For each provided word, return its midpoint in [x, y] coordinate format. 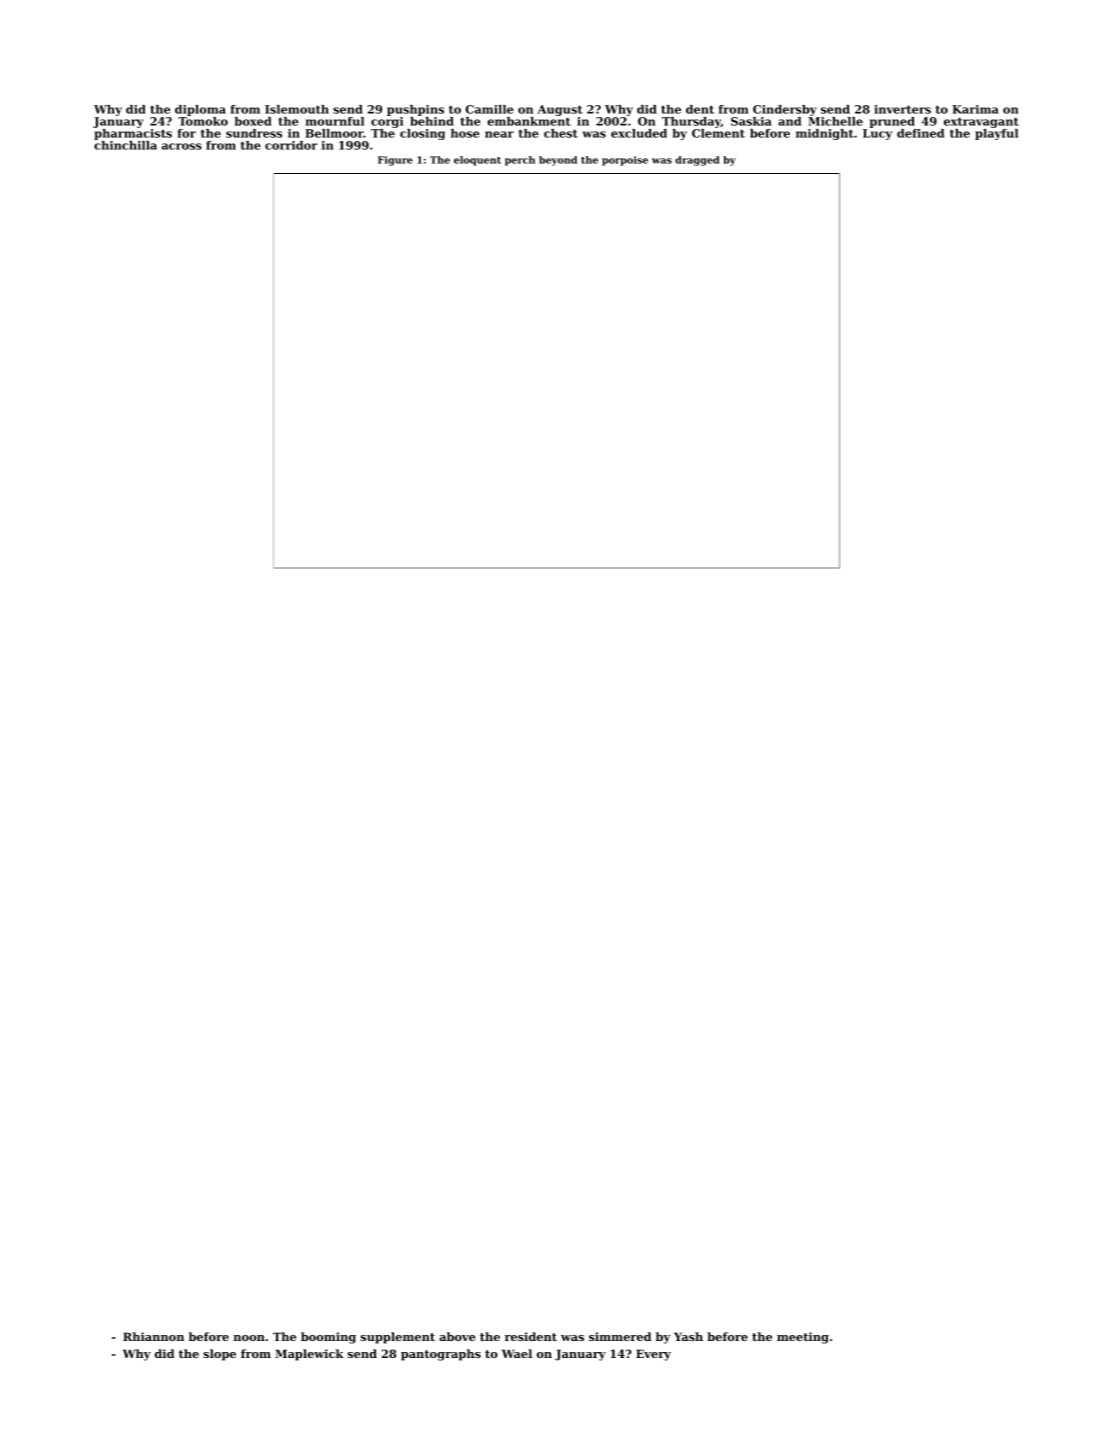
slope [219, 1355]
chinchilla [125, 145]
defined [920, 133]
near [499, 134]
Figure [395, 161]
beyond [558, 161]
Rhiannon [153, 1336]
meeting [803, 1338]
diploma [200, 110]
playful [996, 134]
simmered [620, 1336]
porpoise [625, 161]
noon [249, 1338]
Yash [688, 1336]
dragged [697, 161]
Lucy [877, 134]
